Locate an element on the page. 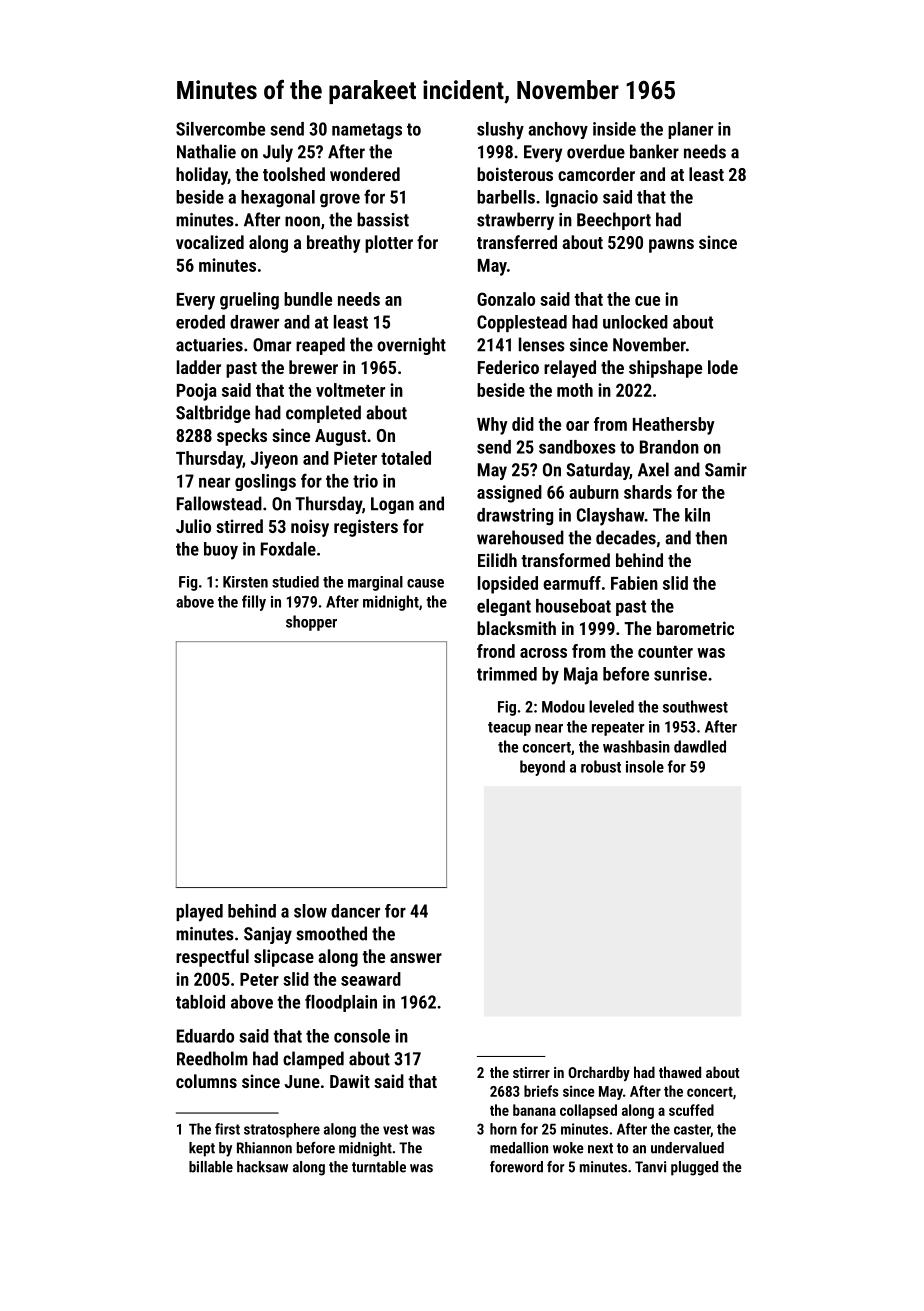  barometric is located at coordinates (695, 628).
